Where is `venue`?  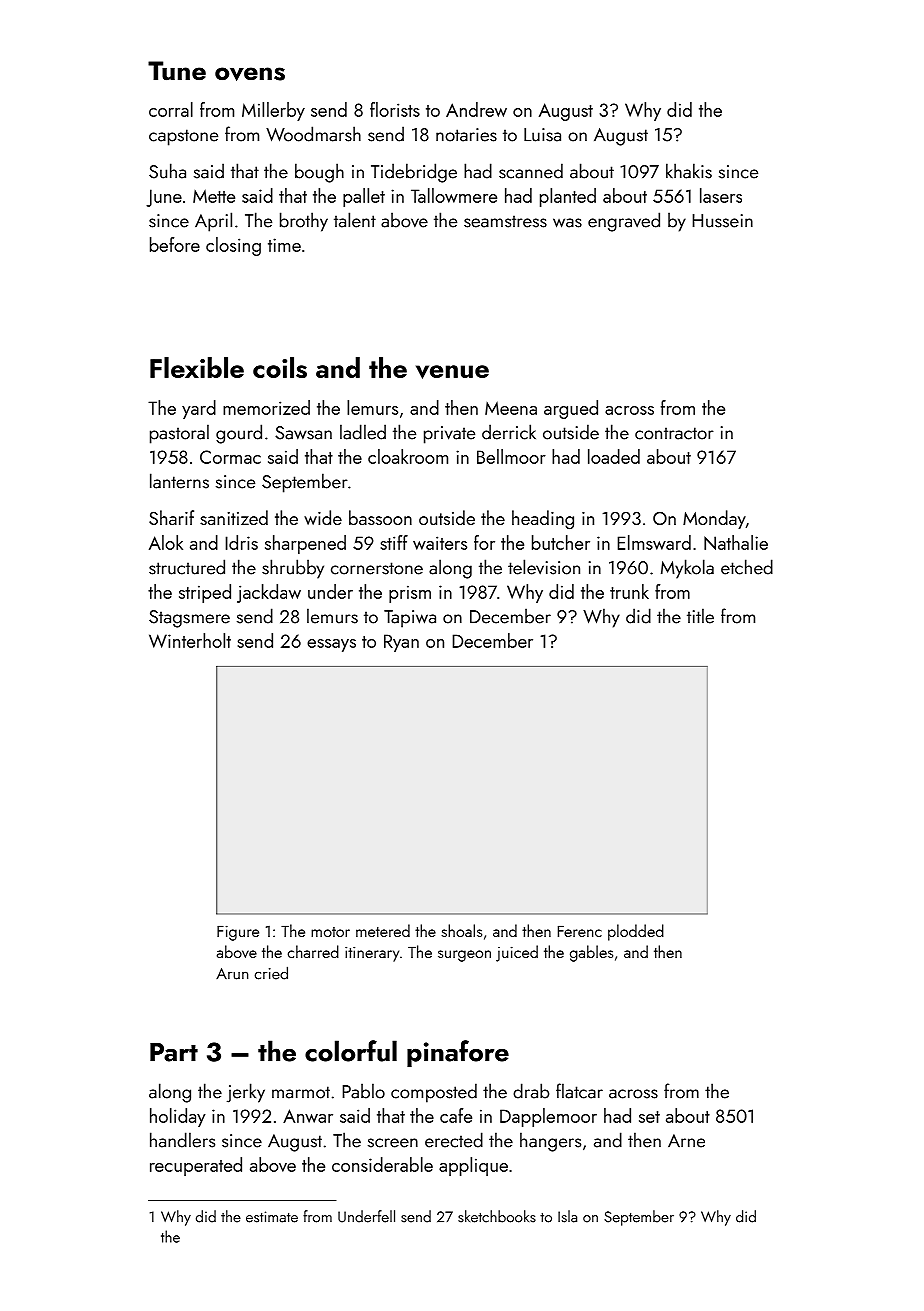
venue is located at coordinates (452, 372).
